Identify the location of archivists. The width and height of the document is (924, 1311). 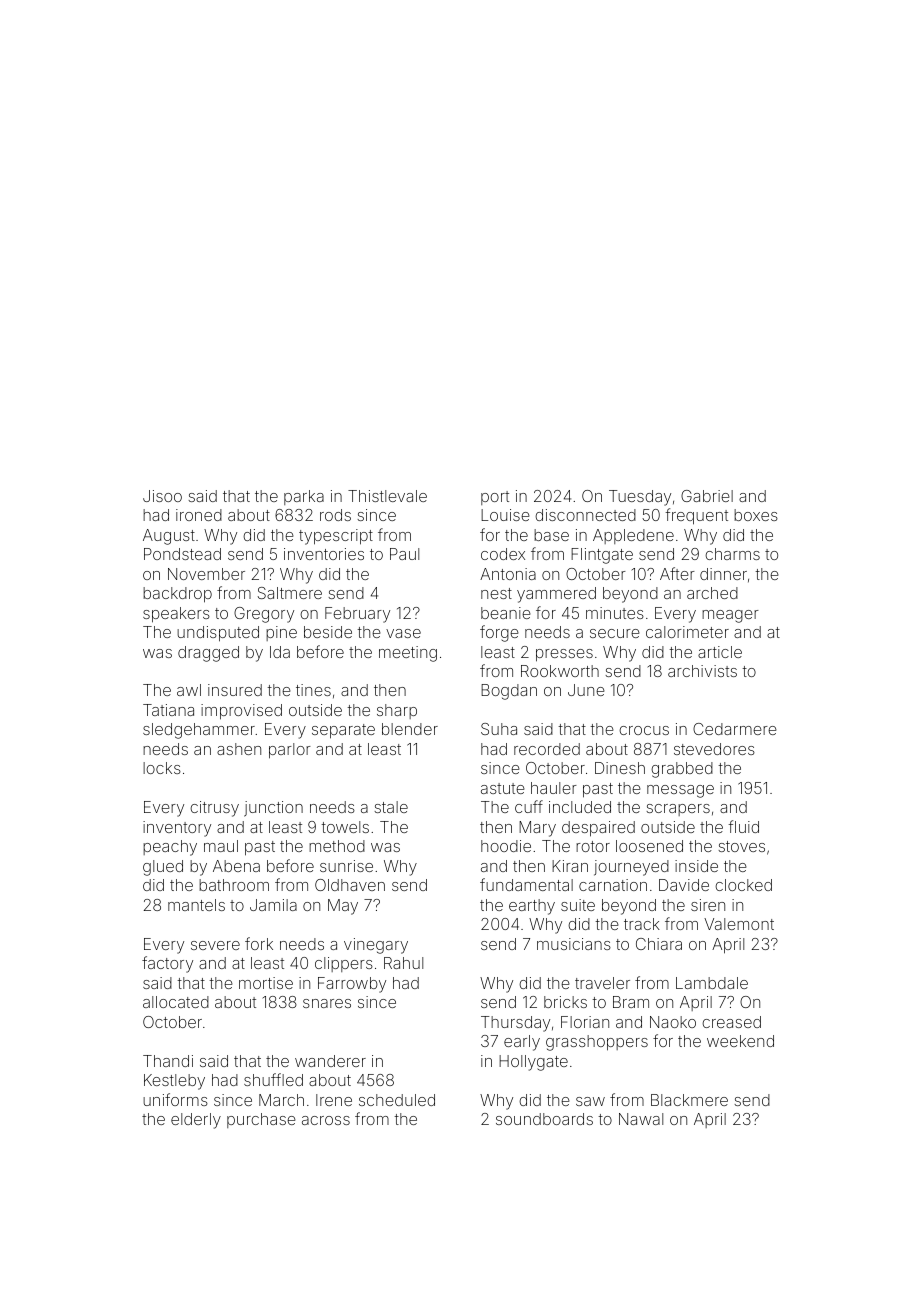
(702, 671).
